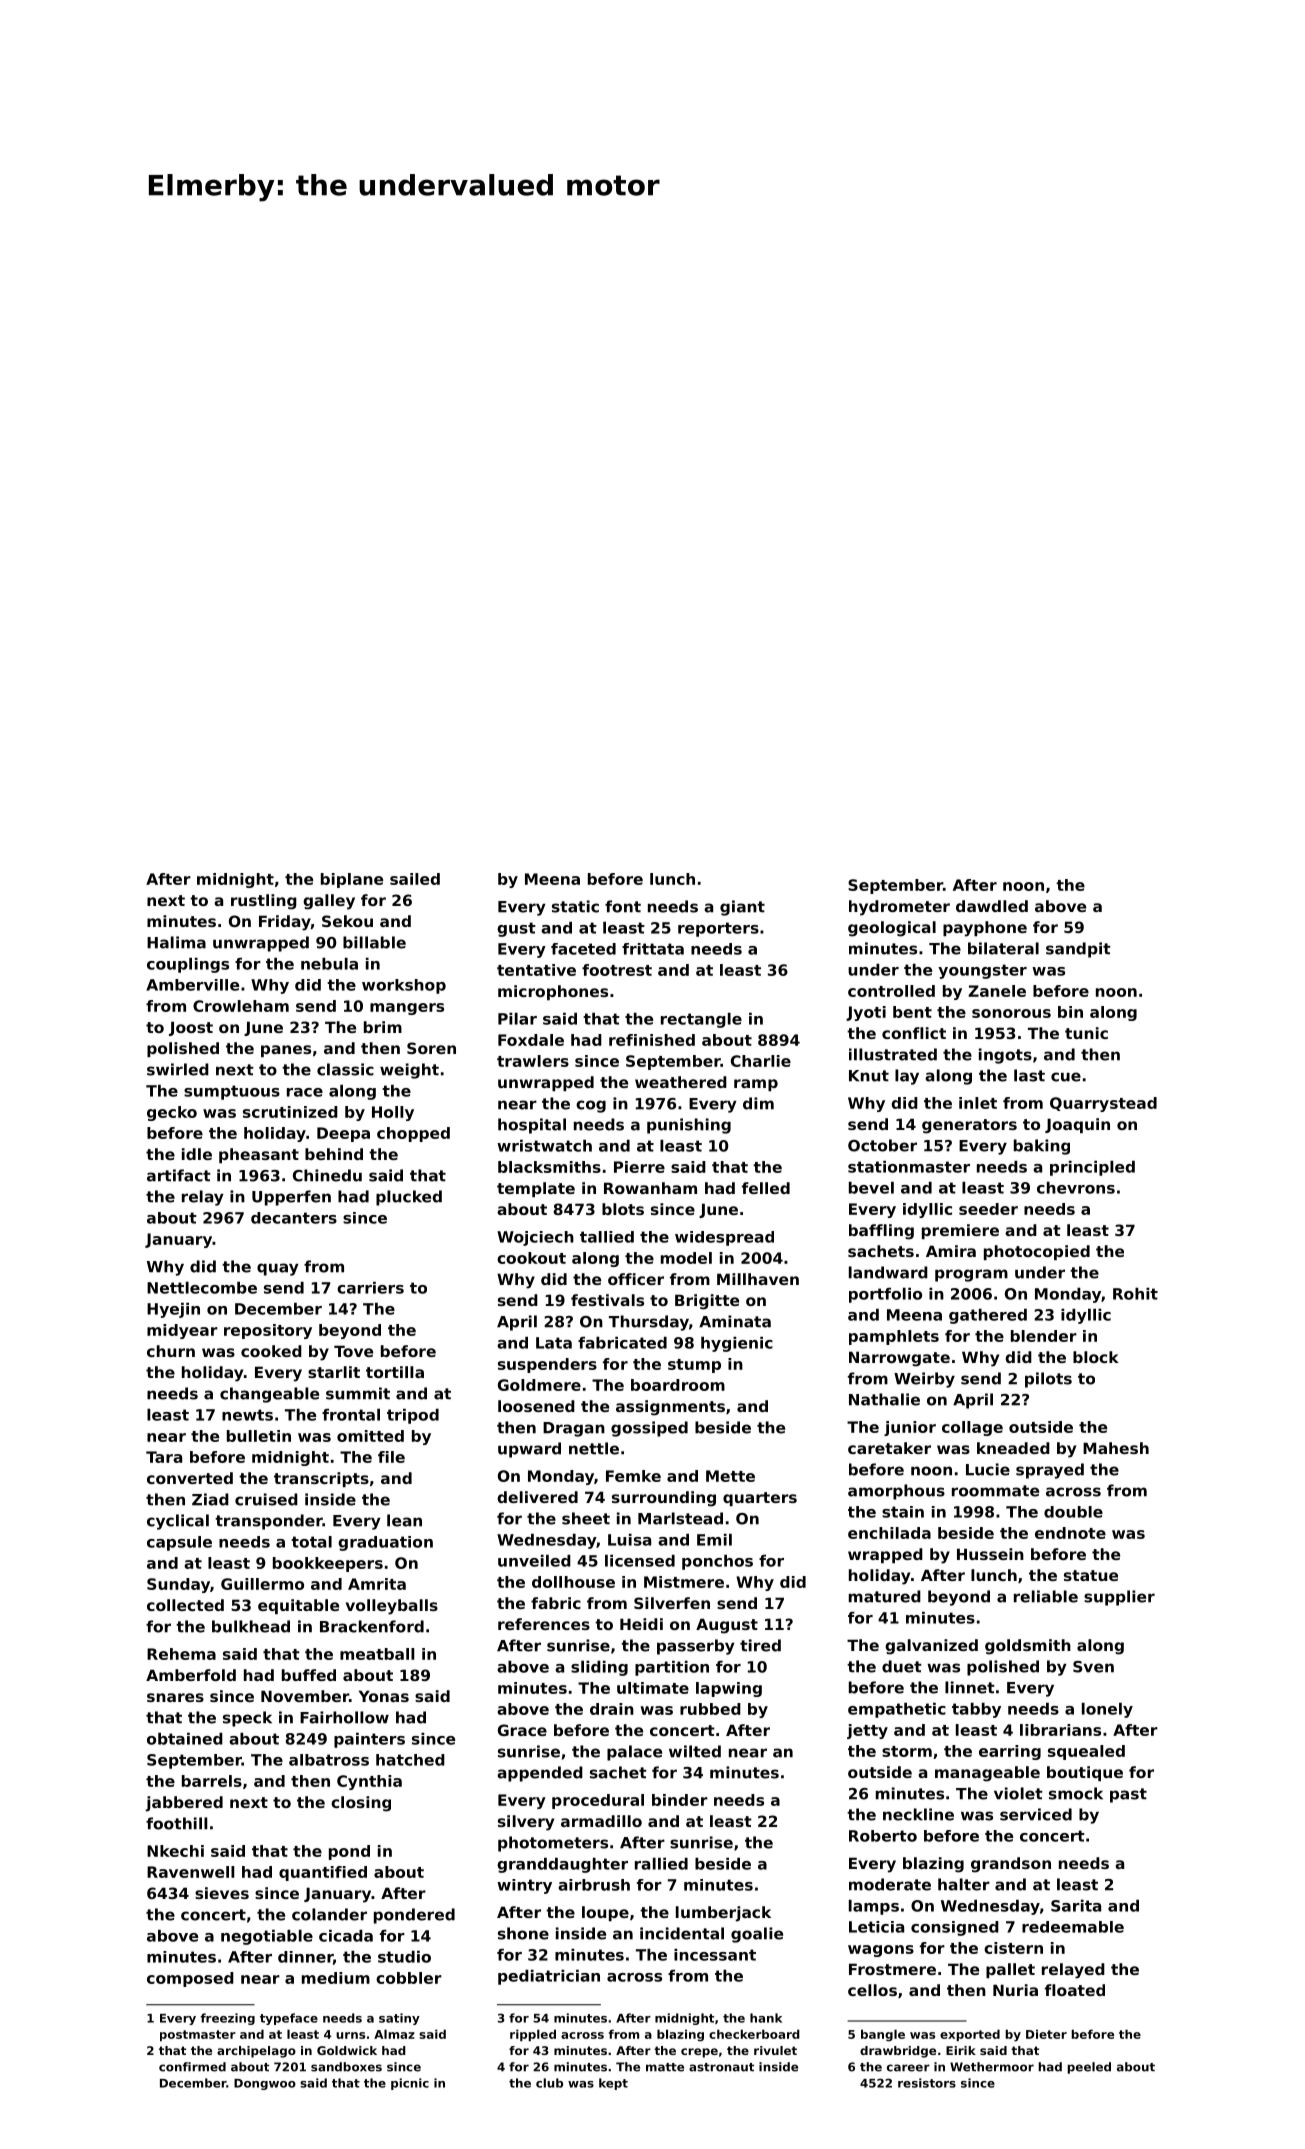 The image size is (1305, 2149). I want to click on composed, so click(190, 1979).
